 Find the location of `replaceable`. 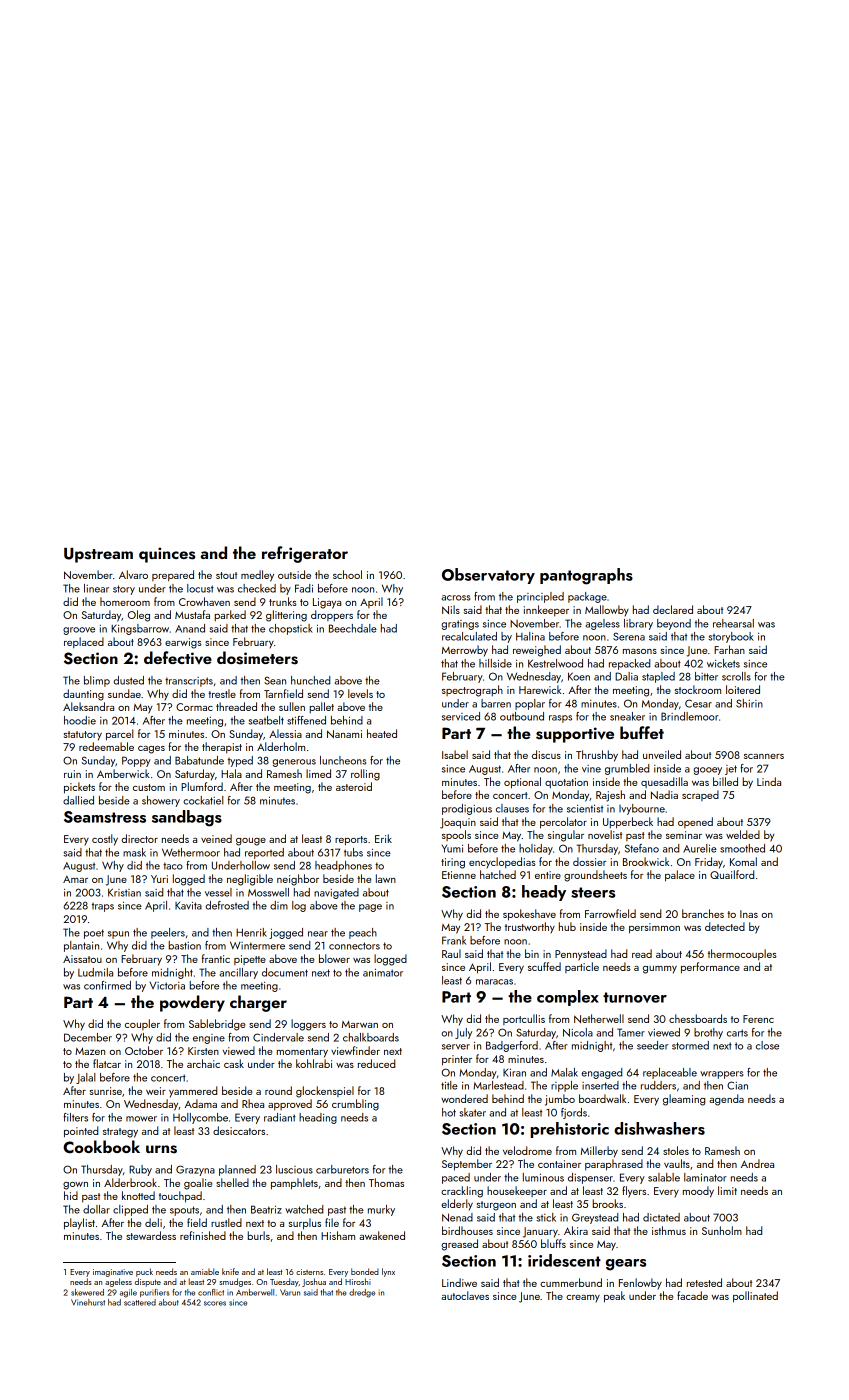

replaceable is located at coordinates (670, 1073).
